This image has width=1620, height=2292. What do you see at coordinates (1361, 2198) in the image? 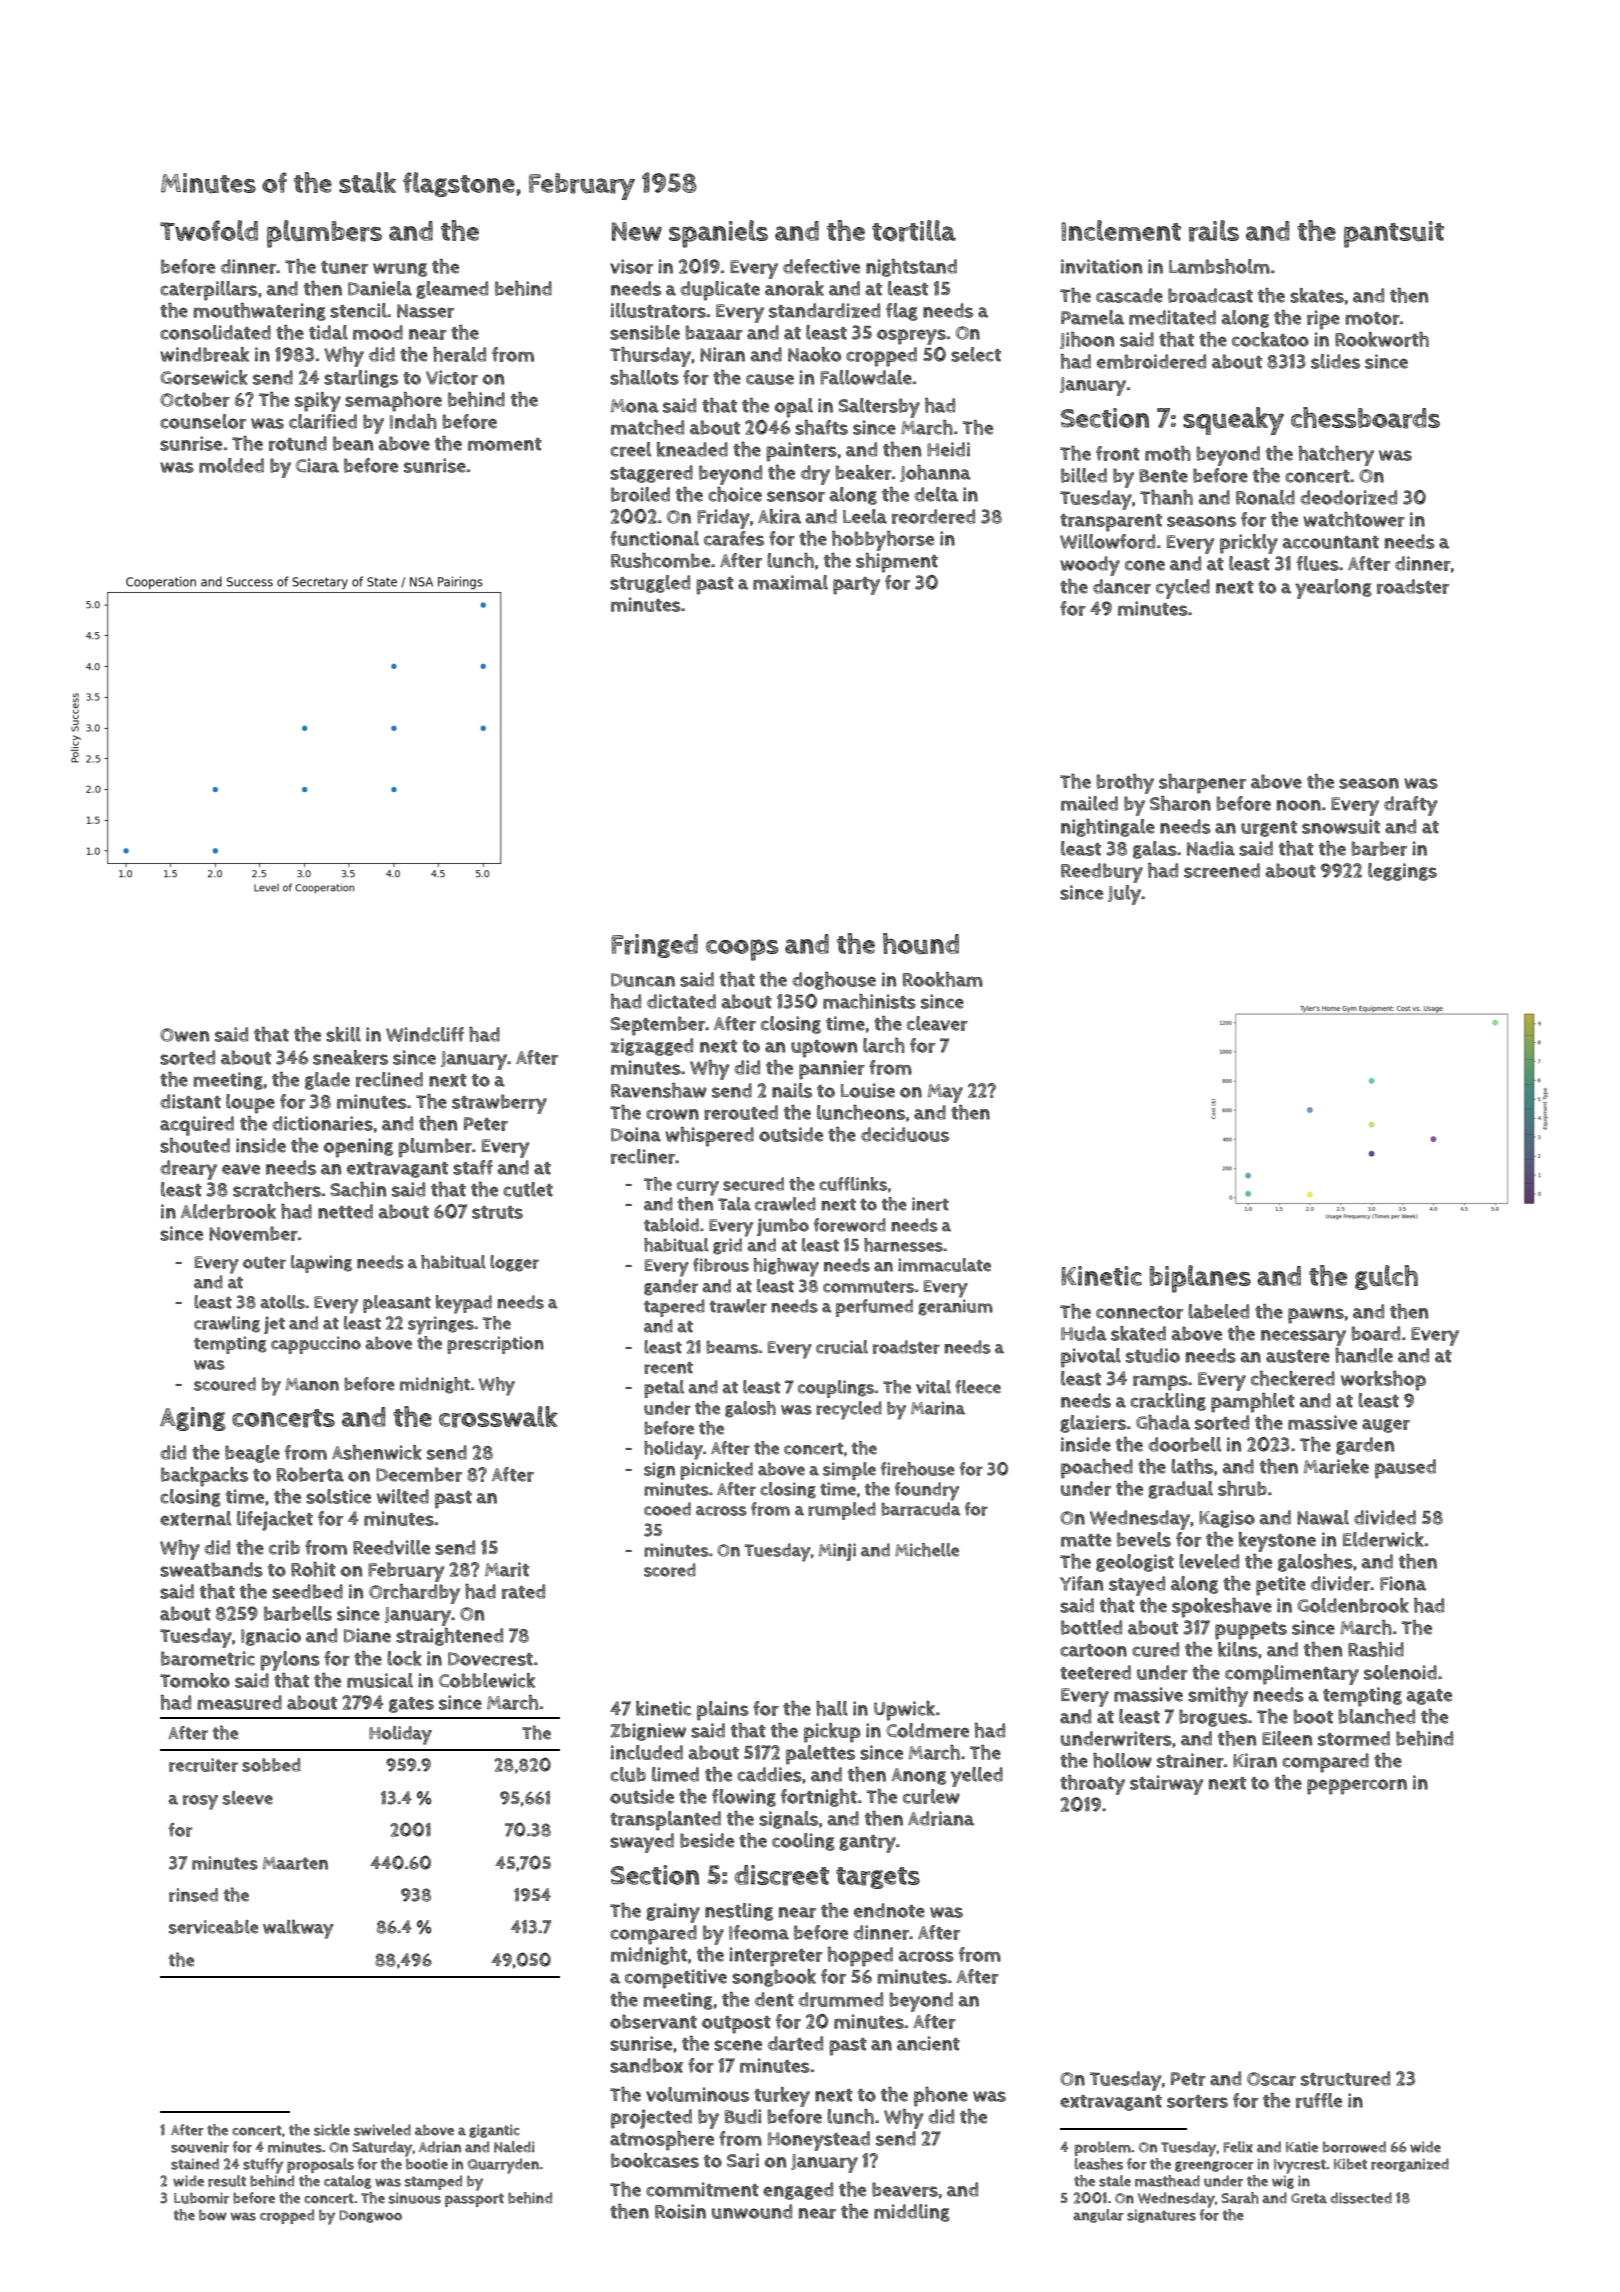
I see `dissected` at bounding box center [1361, 2198].
